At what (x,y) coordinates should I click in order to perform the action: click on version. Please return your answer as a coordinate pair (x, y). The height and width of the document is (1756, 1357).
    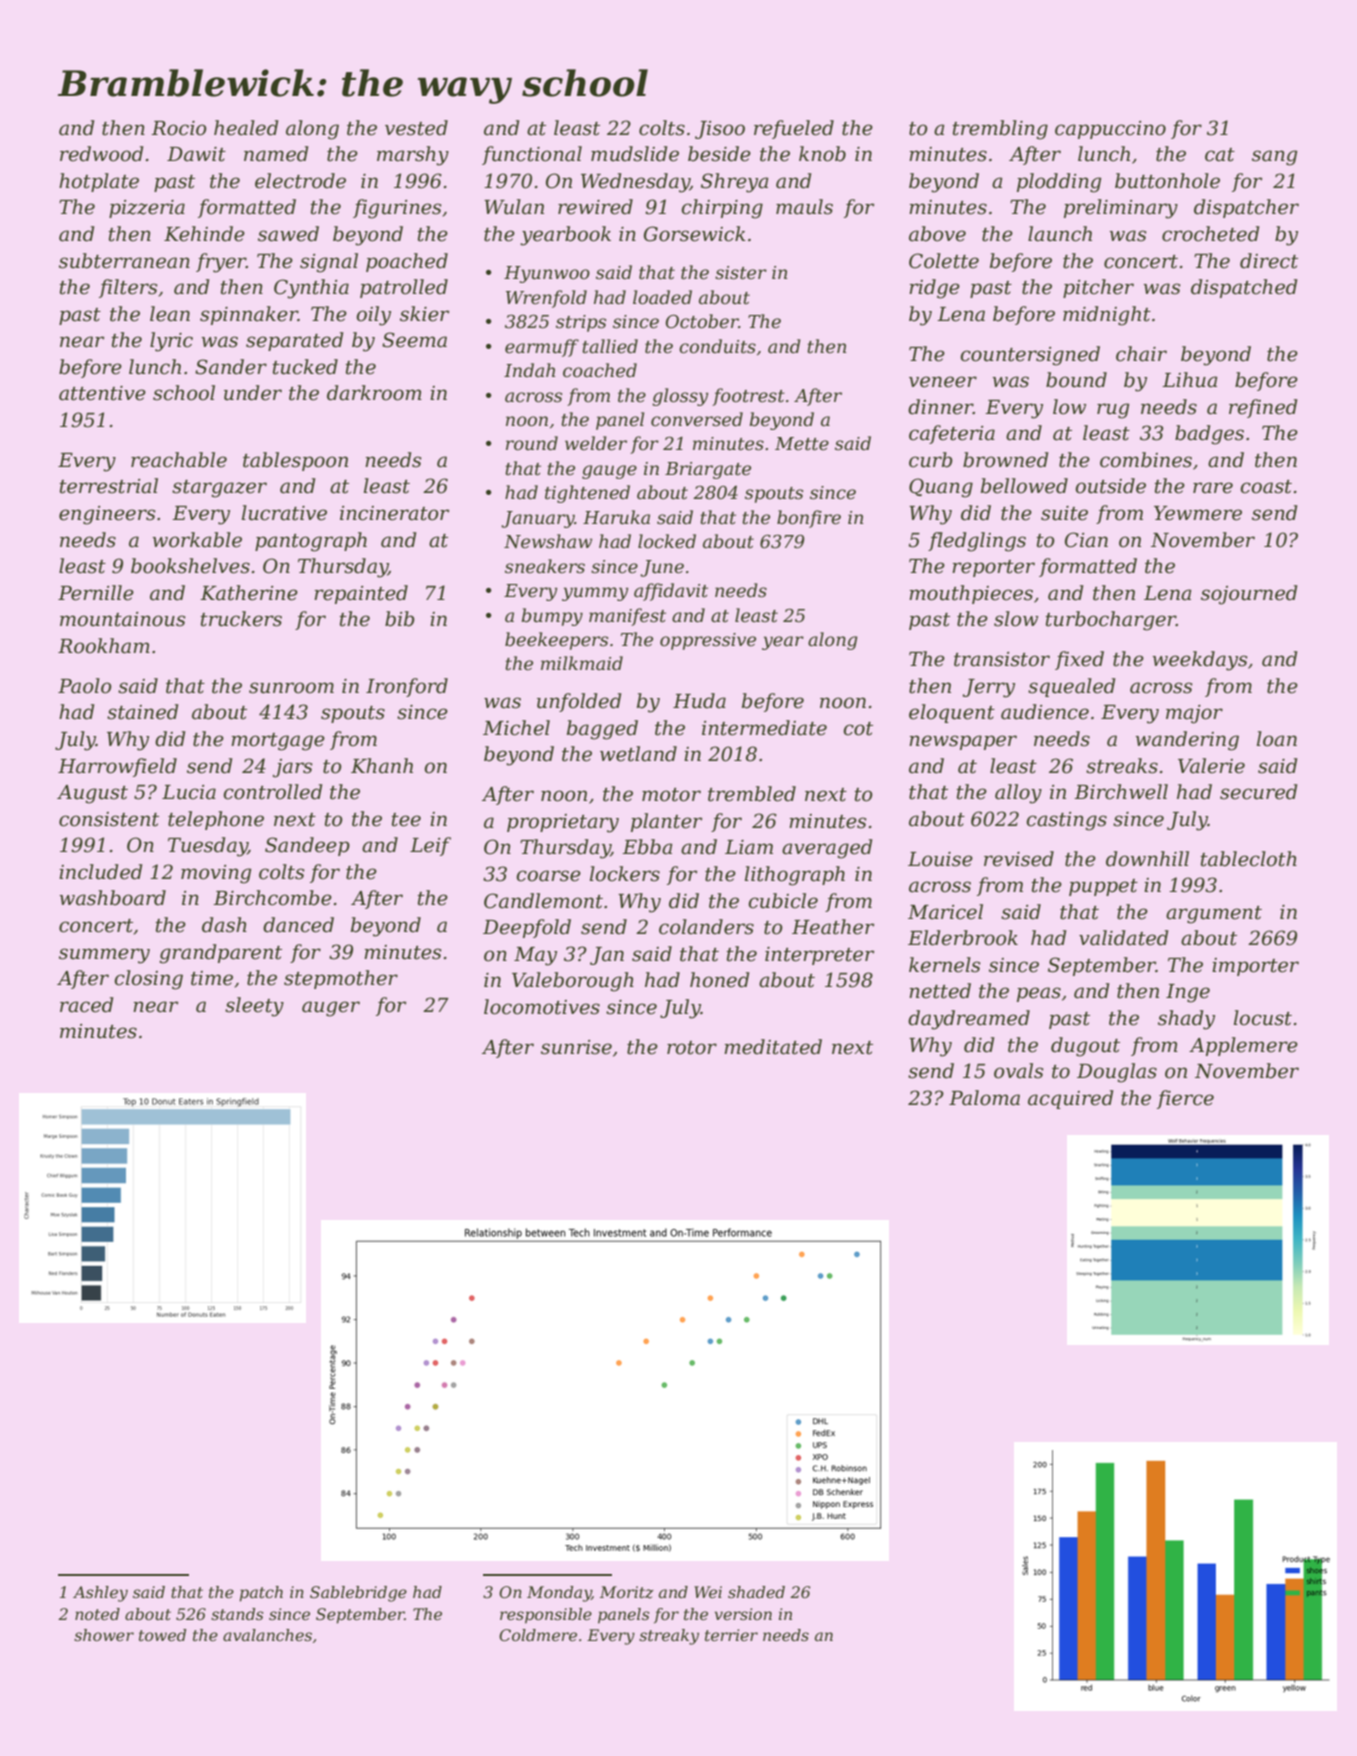
    Looking at the image, I should click on (743, 1614).
